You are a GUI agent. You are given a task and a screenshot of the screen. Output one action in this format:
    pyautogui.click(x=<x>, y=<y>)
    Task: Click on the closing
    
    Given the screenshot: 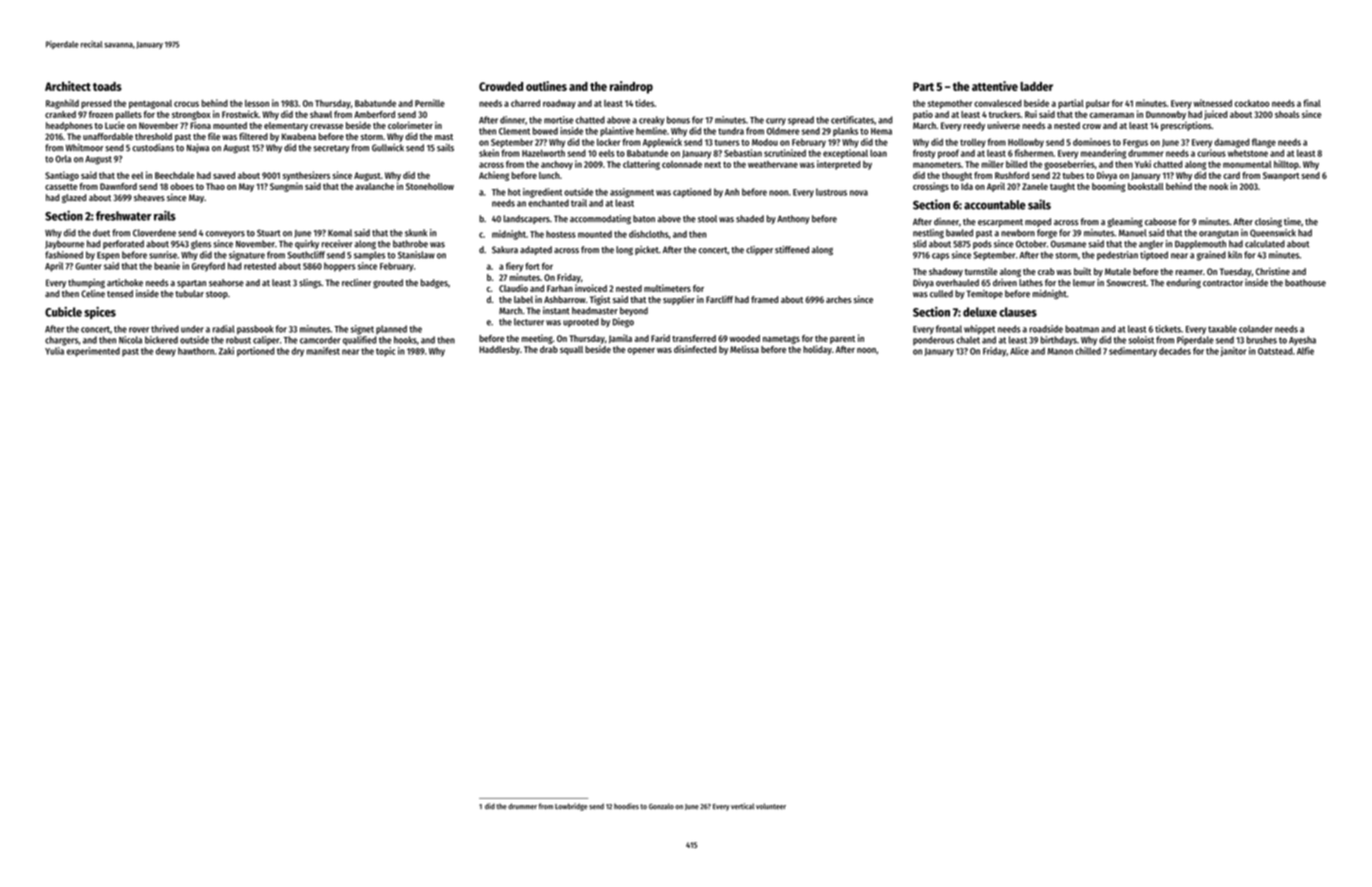 What is the action you would take?
    pyautogui.click(x=1268, y=222)
